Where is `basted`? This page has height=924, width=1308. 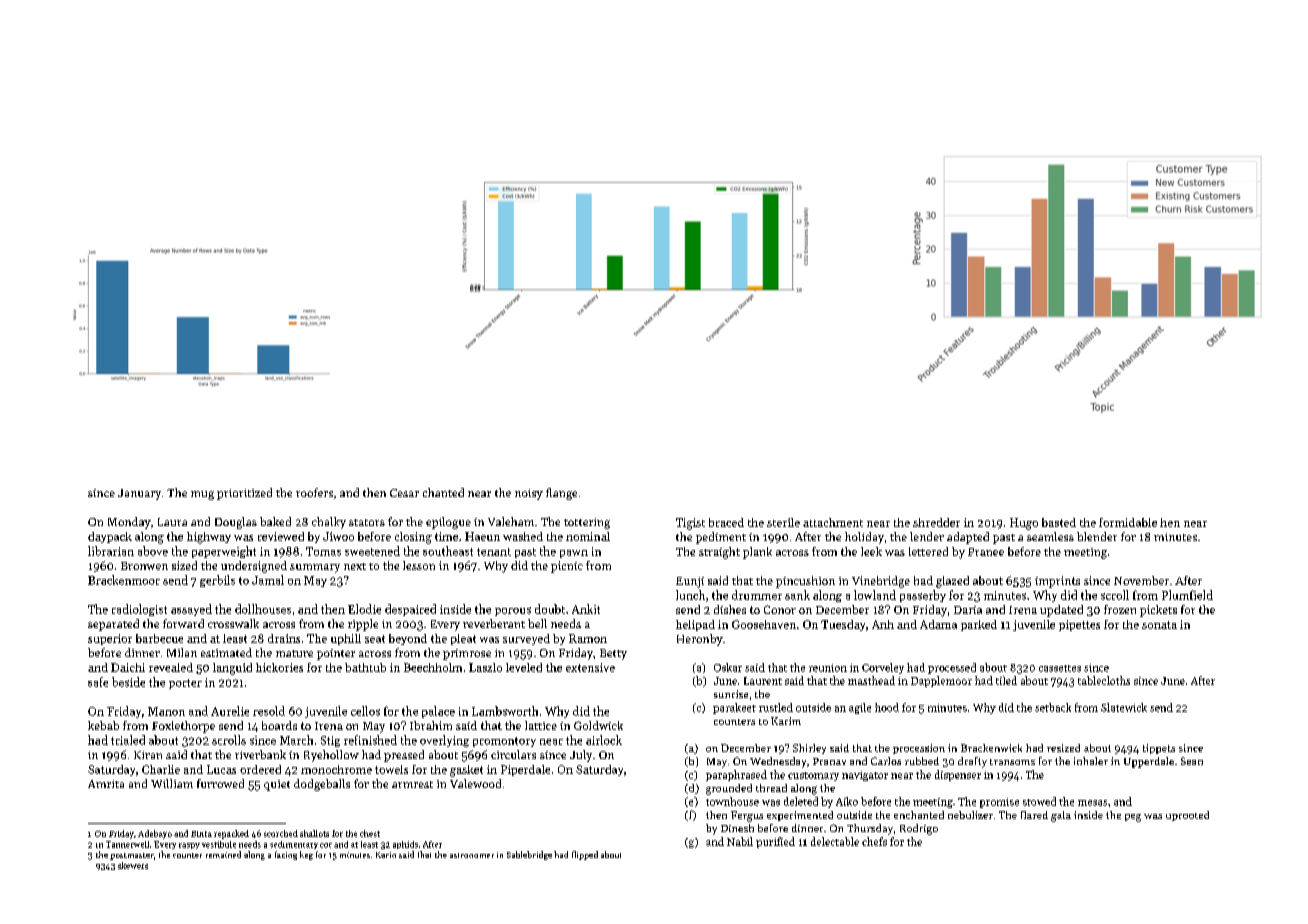 basted is located at coordinates (1059, 522).
